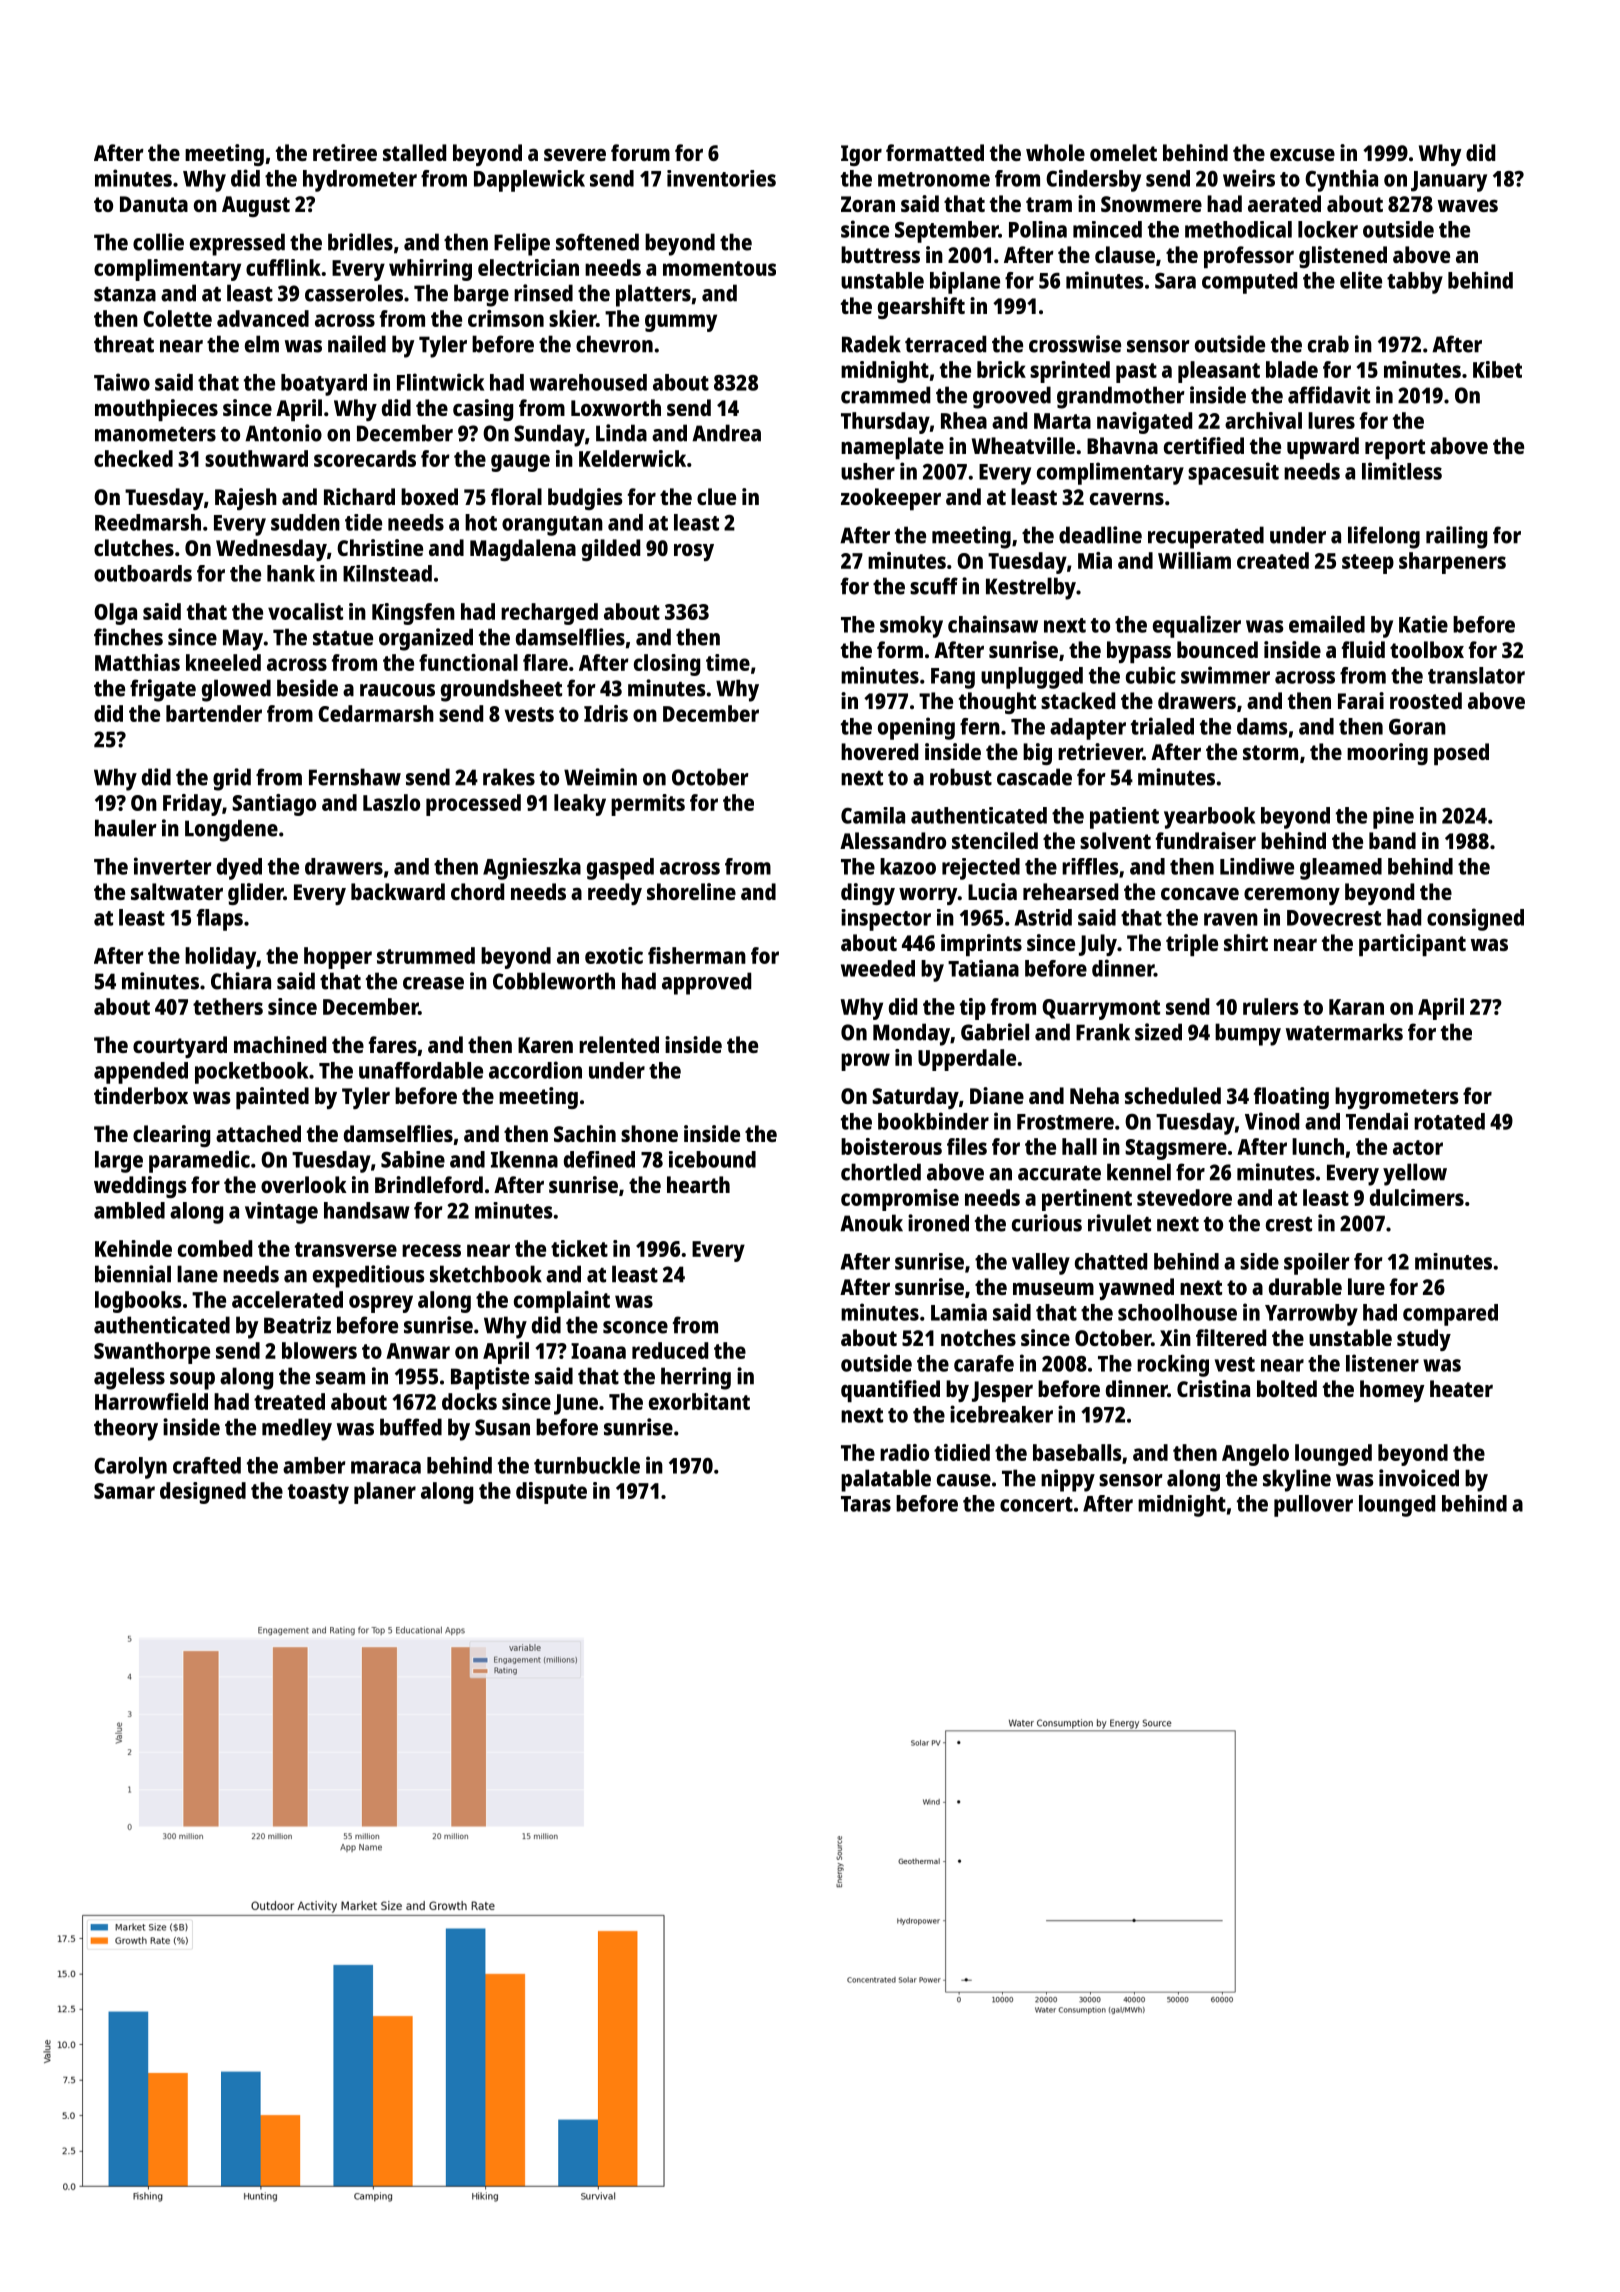 This image has width=1620, height=2292. I want to click on bartender, so click(214, 713).
